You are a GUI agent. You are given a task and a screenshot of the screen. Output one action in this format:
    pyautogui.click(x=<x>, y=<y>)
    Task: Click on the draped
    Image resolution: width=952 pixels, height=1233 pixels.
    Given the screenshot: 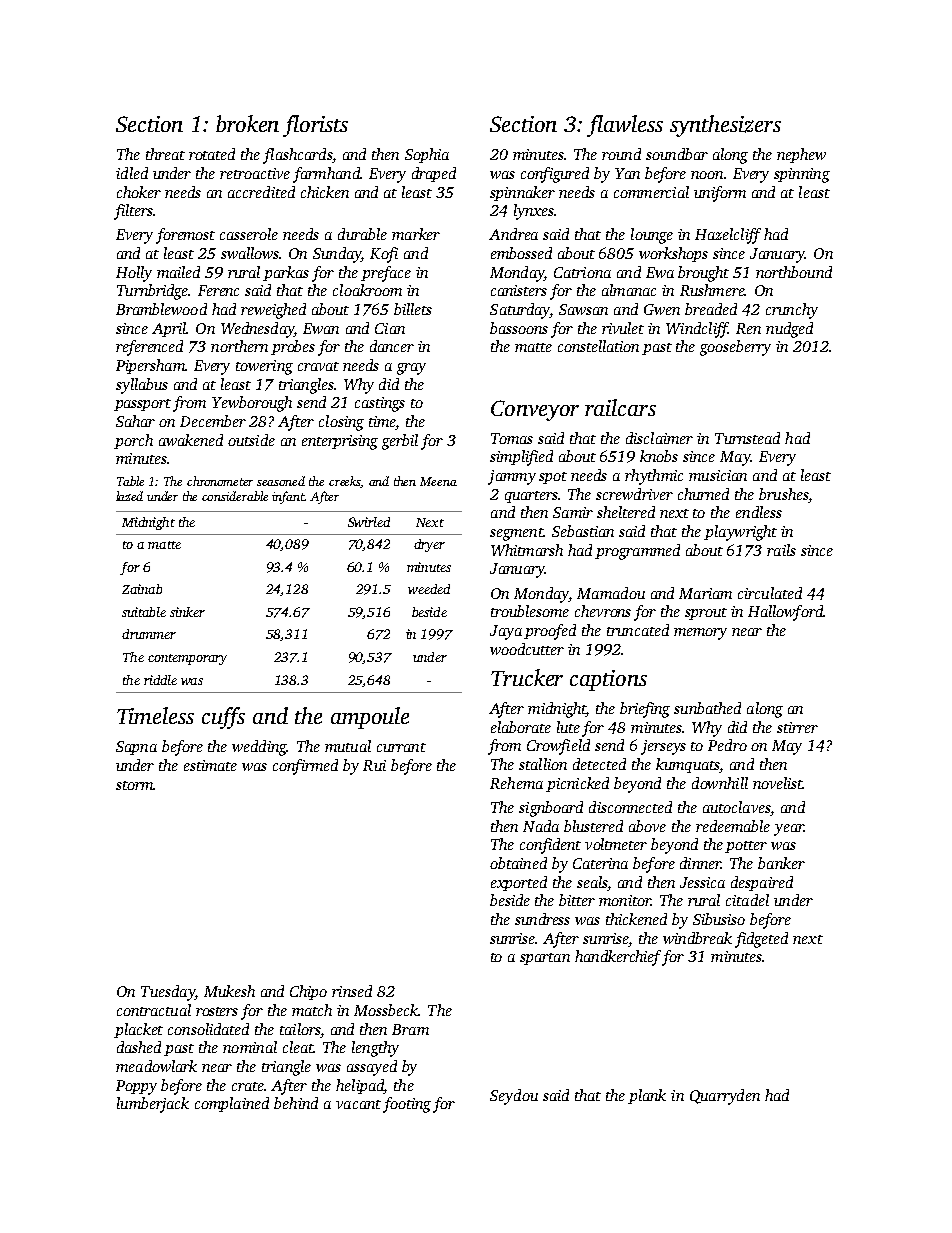 What is the action you would take?
    pyautogui.click(x=434, y=174)
